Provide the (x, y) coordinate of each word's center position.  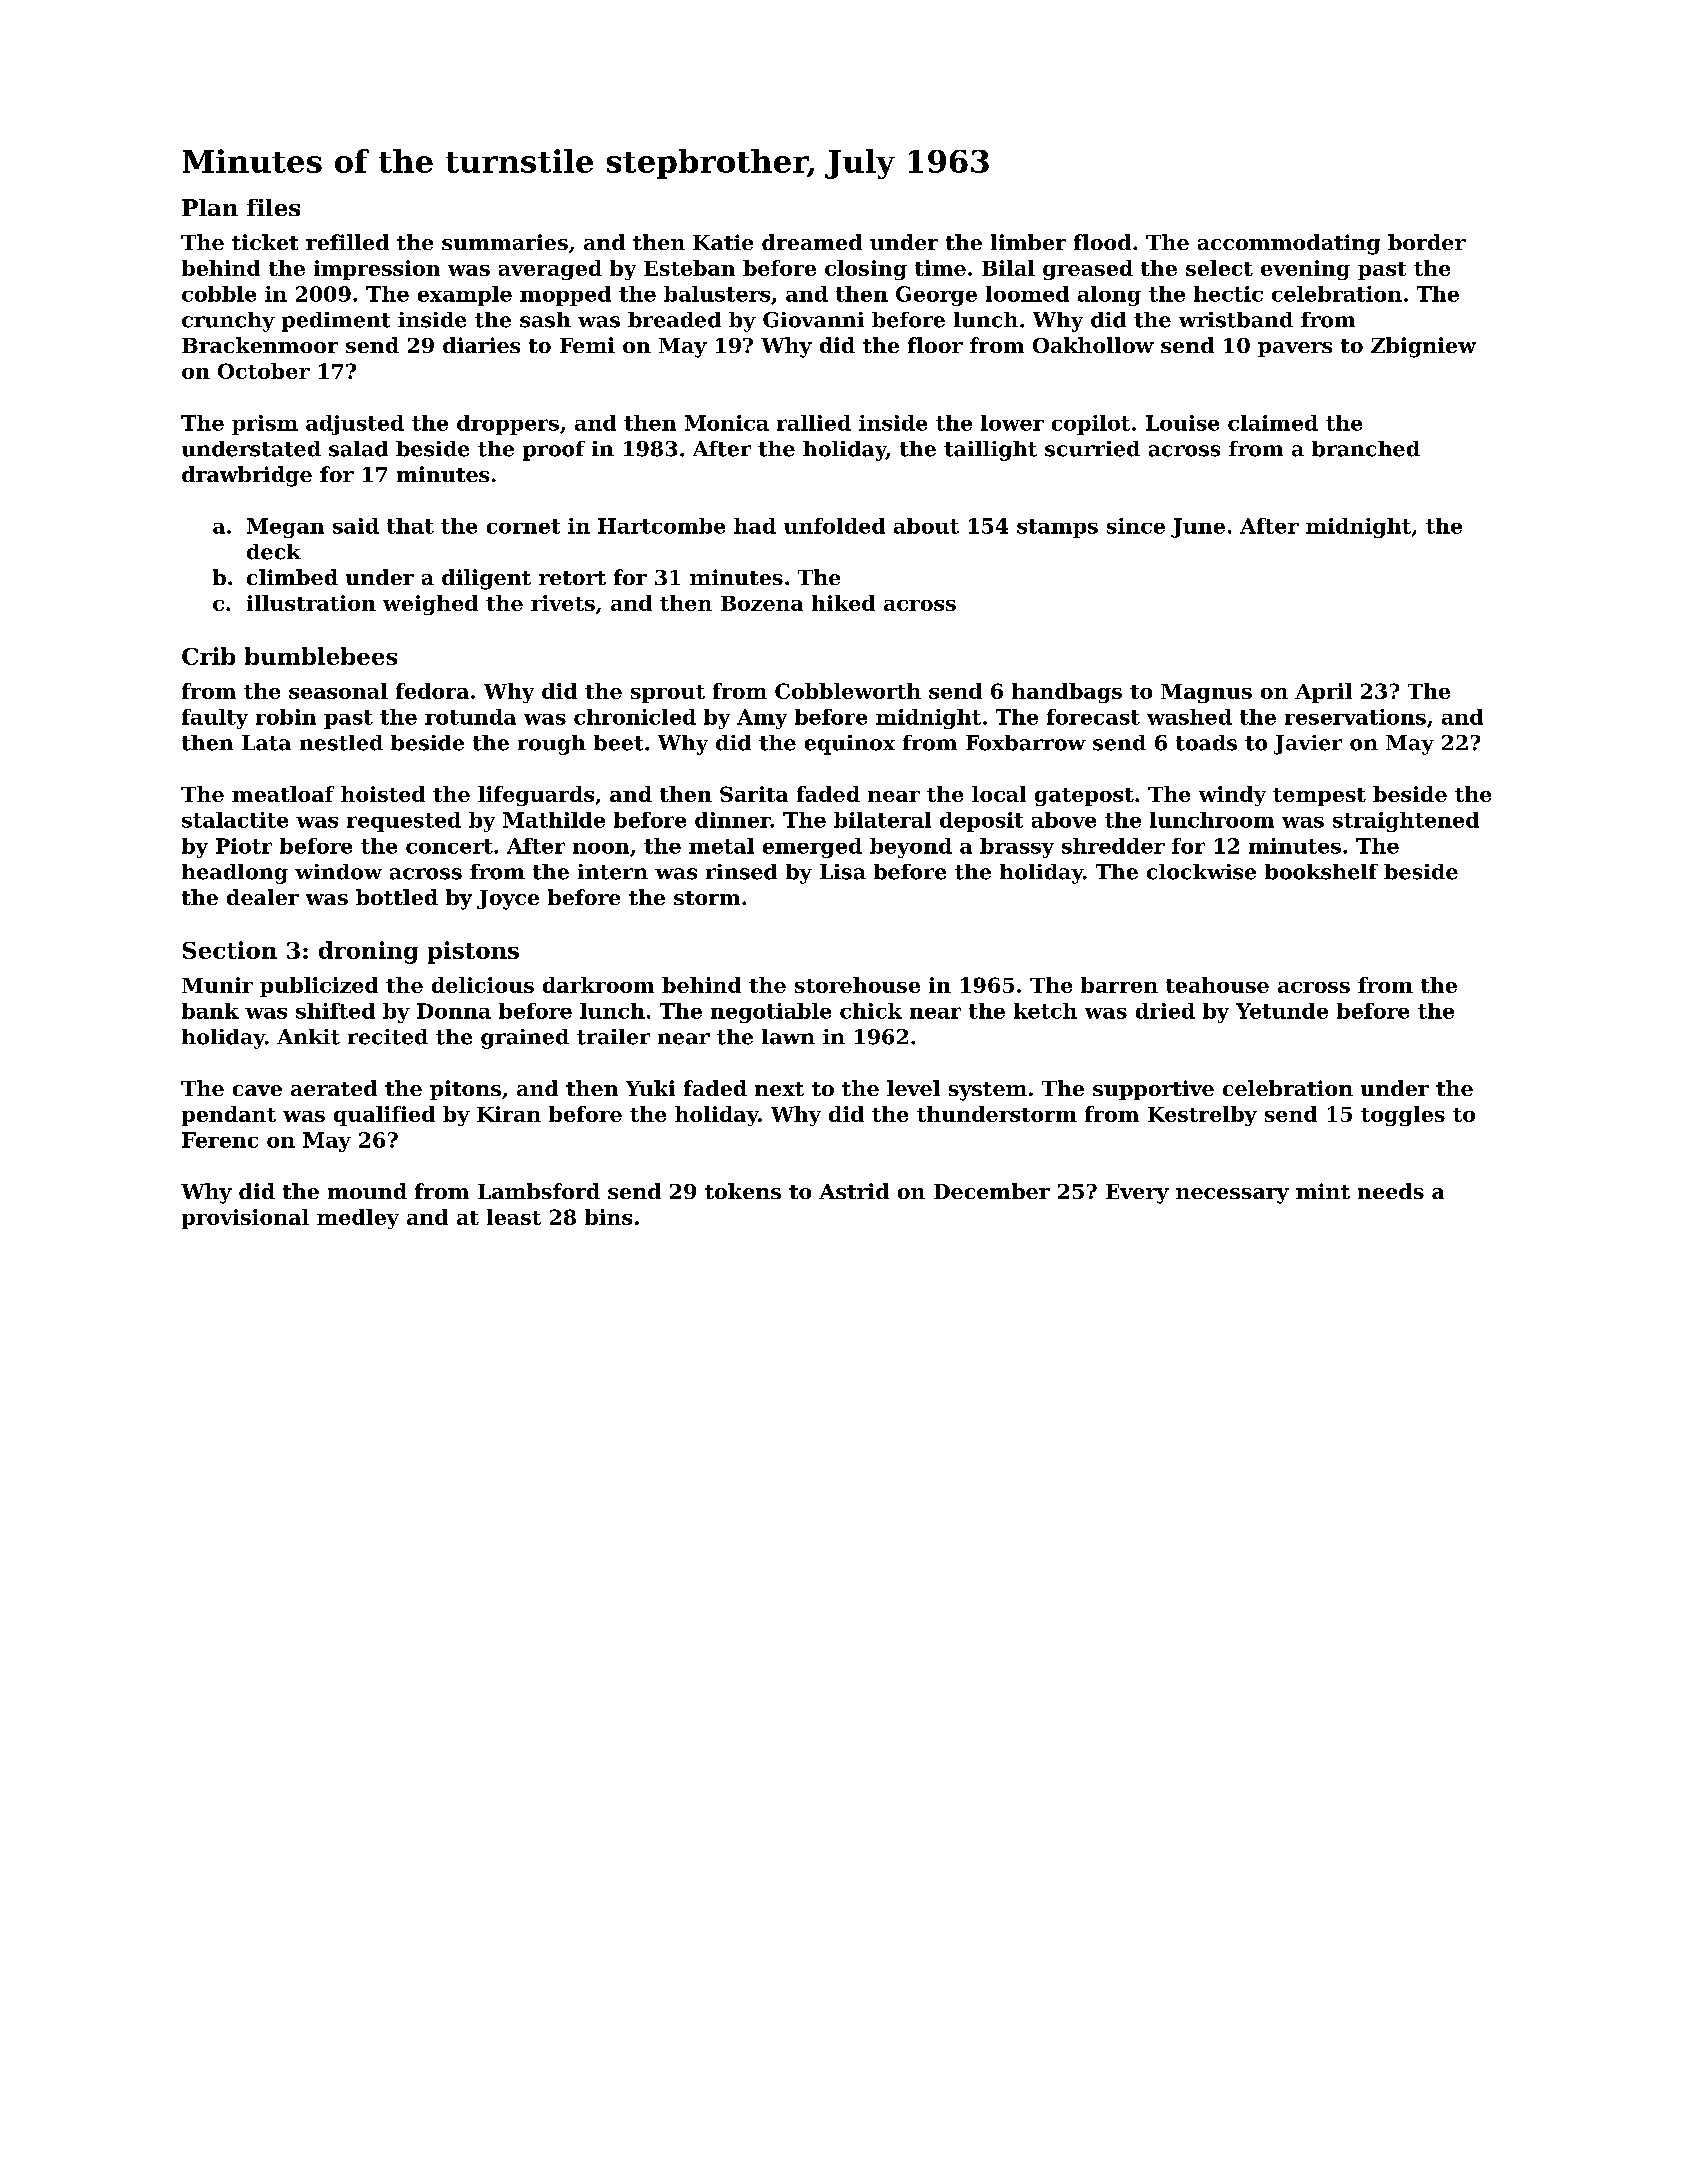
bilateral (882, 820)
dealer (263, 897)
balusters (717, 294)
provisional (245, 1219)
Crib (208, 656)
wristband (1236, 320)
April (1323, 693)
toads (1206, 743)
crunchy (228, 322)
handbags (1067, 693)
